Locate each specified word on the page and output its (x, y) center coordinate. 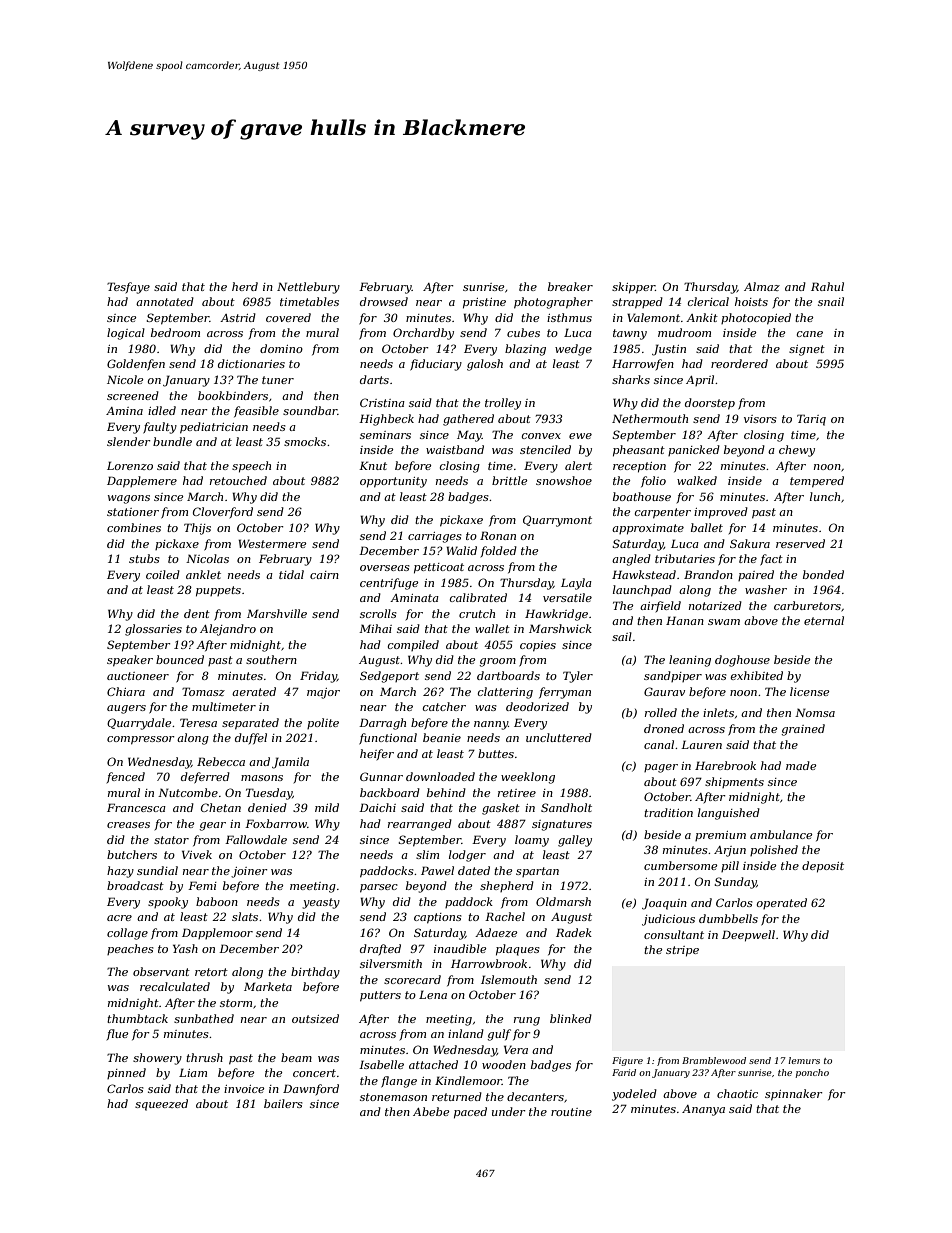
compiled (413, 645)
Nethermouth (650, 418)
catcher (444, 706)
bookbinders (233, 395)
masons (262, 778)
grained (803, 730)
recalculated (175, 986)
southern (271, 659)
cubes (523, 332)
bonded (823, 574)
